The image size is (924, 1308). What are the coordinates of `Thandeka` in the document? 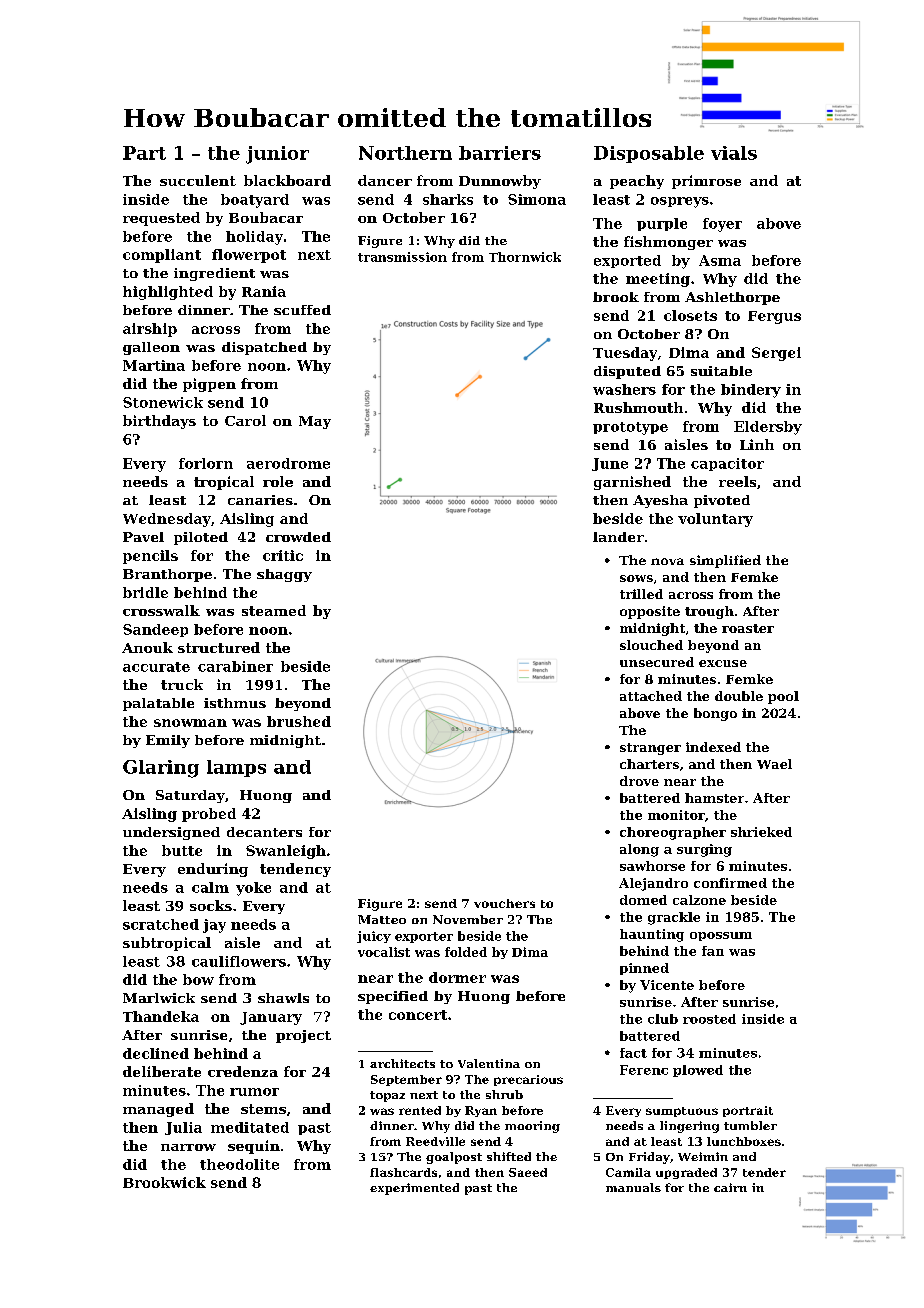 It's located at (161, 1016).
